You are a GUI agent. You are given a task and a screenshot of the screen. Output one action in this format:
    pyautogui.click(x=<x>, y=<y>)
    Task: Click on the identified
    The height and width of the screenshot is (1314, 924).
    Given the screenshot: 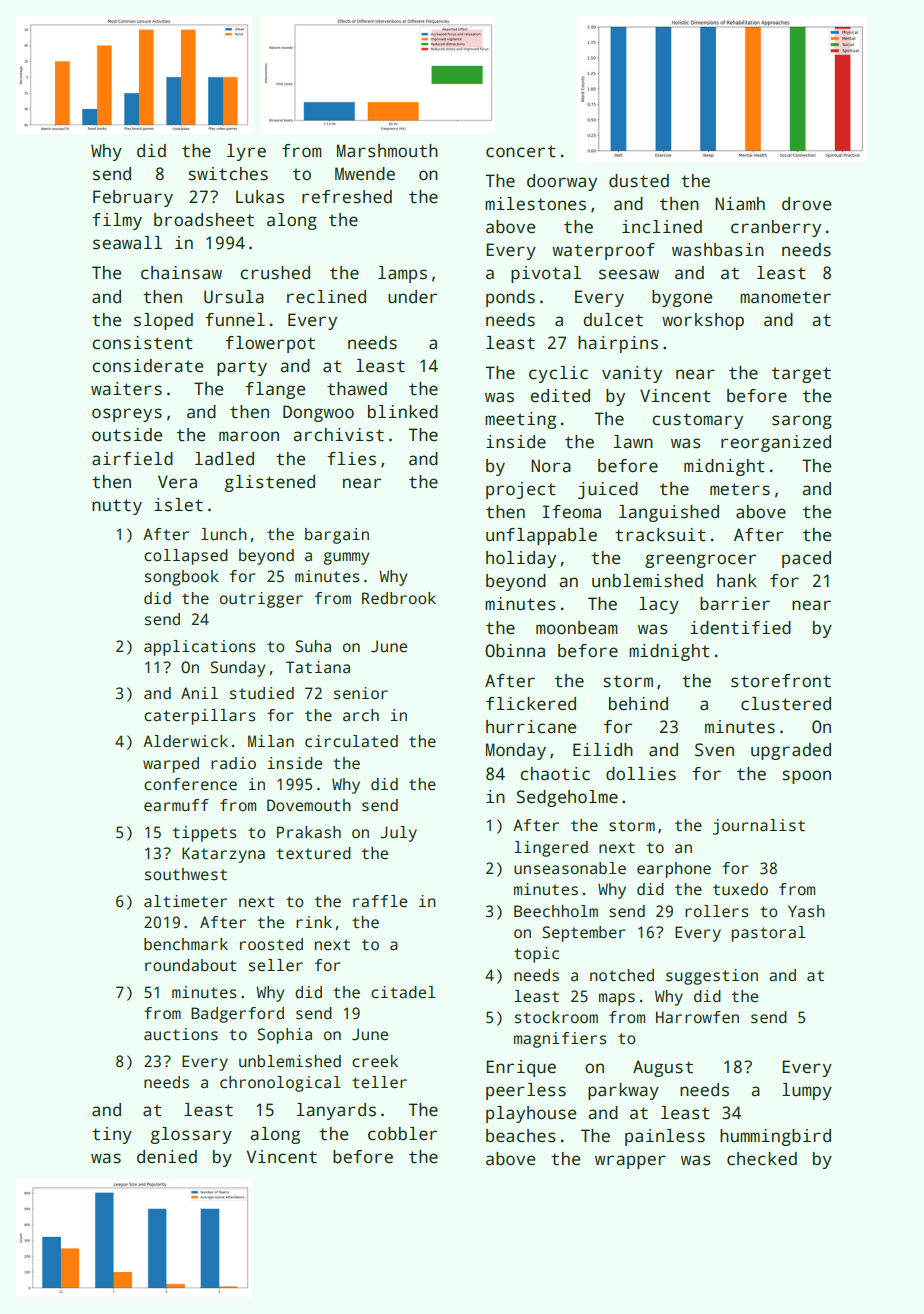 What is the action you would take?
    pyautogui.click(x=740, y=628)
